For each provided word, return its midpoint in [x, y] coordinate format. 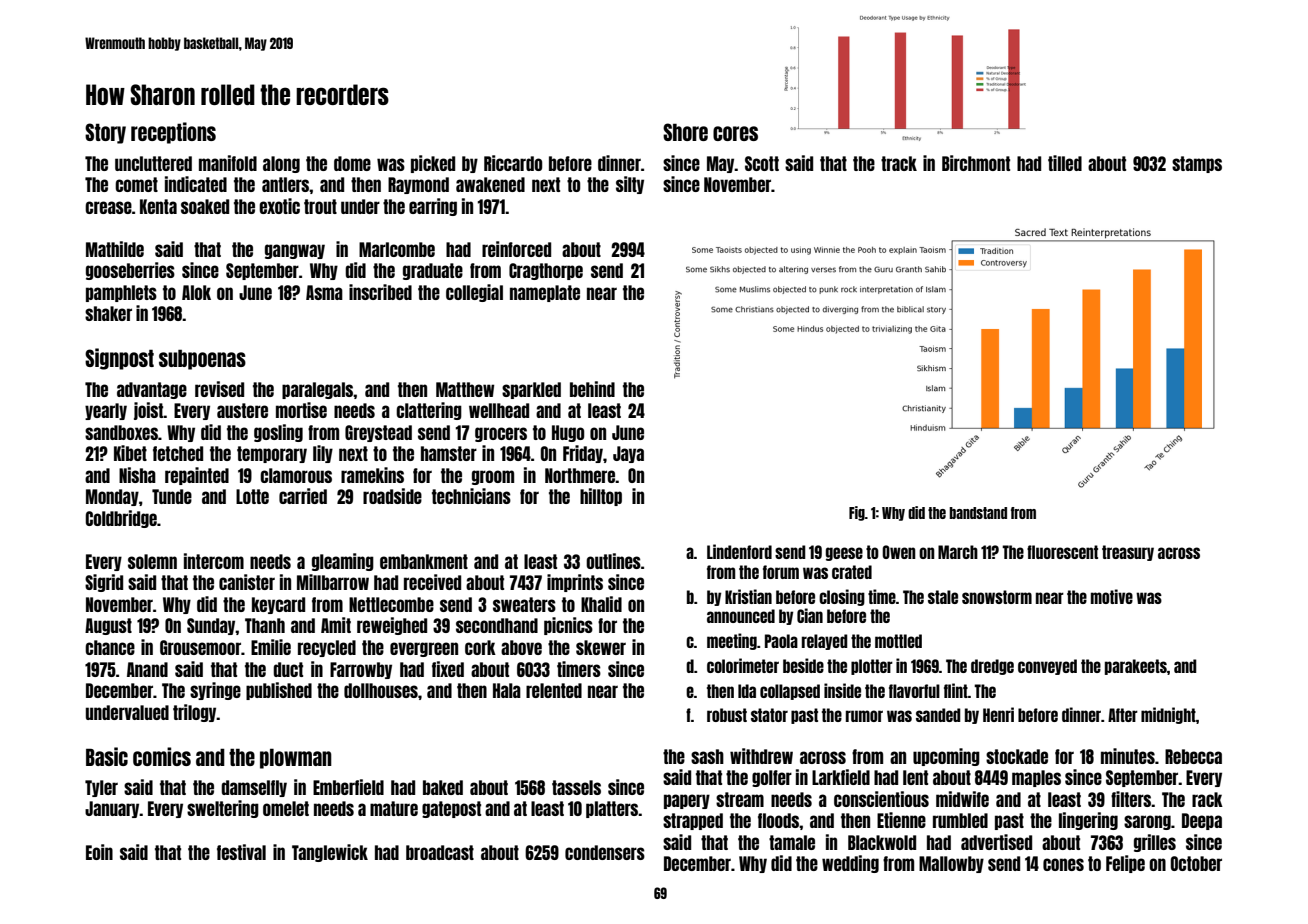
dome [352, 163]
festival [241, 852]
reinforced [516, 249]
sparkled [531, 390]
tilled [1065, 163]
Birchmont [976, 163]
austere [242, 410]
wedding [850, 864]
